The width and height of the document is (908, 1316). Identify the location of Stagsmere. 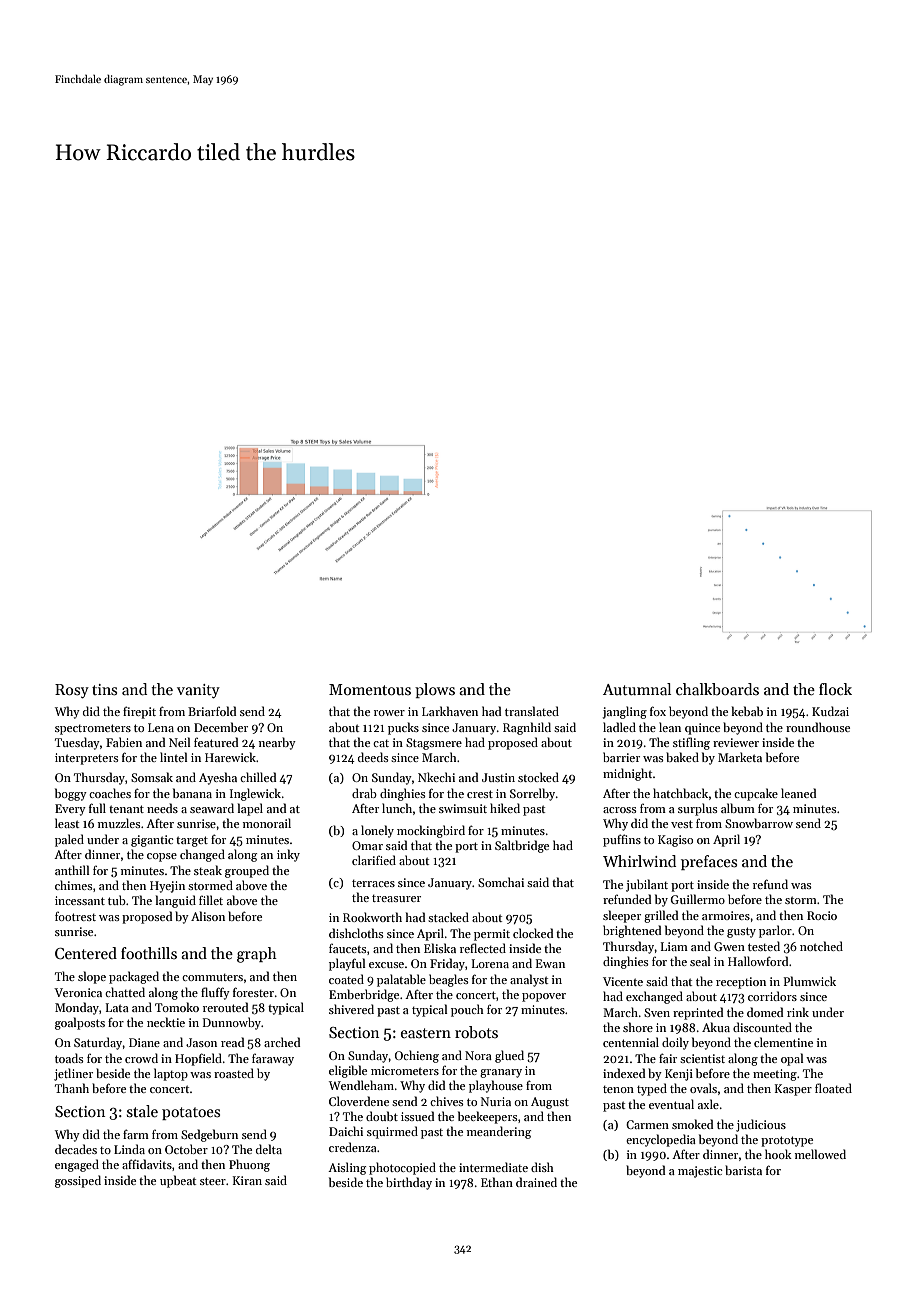
(434, 744).
